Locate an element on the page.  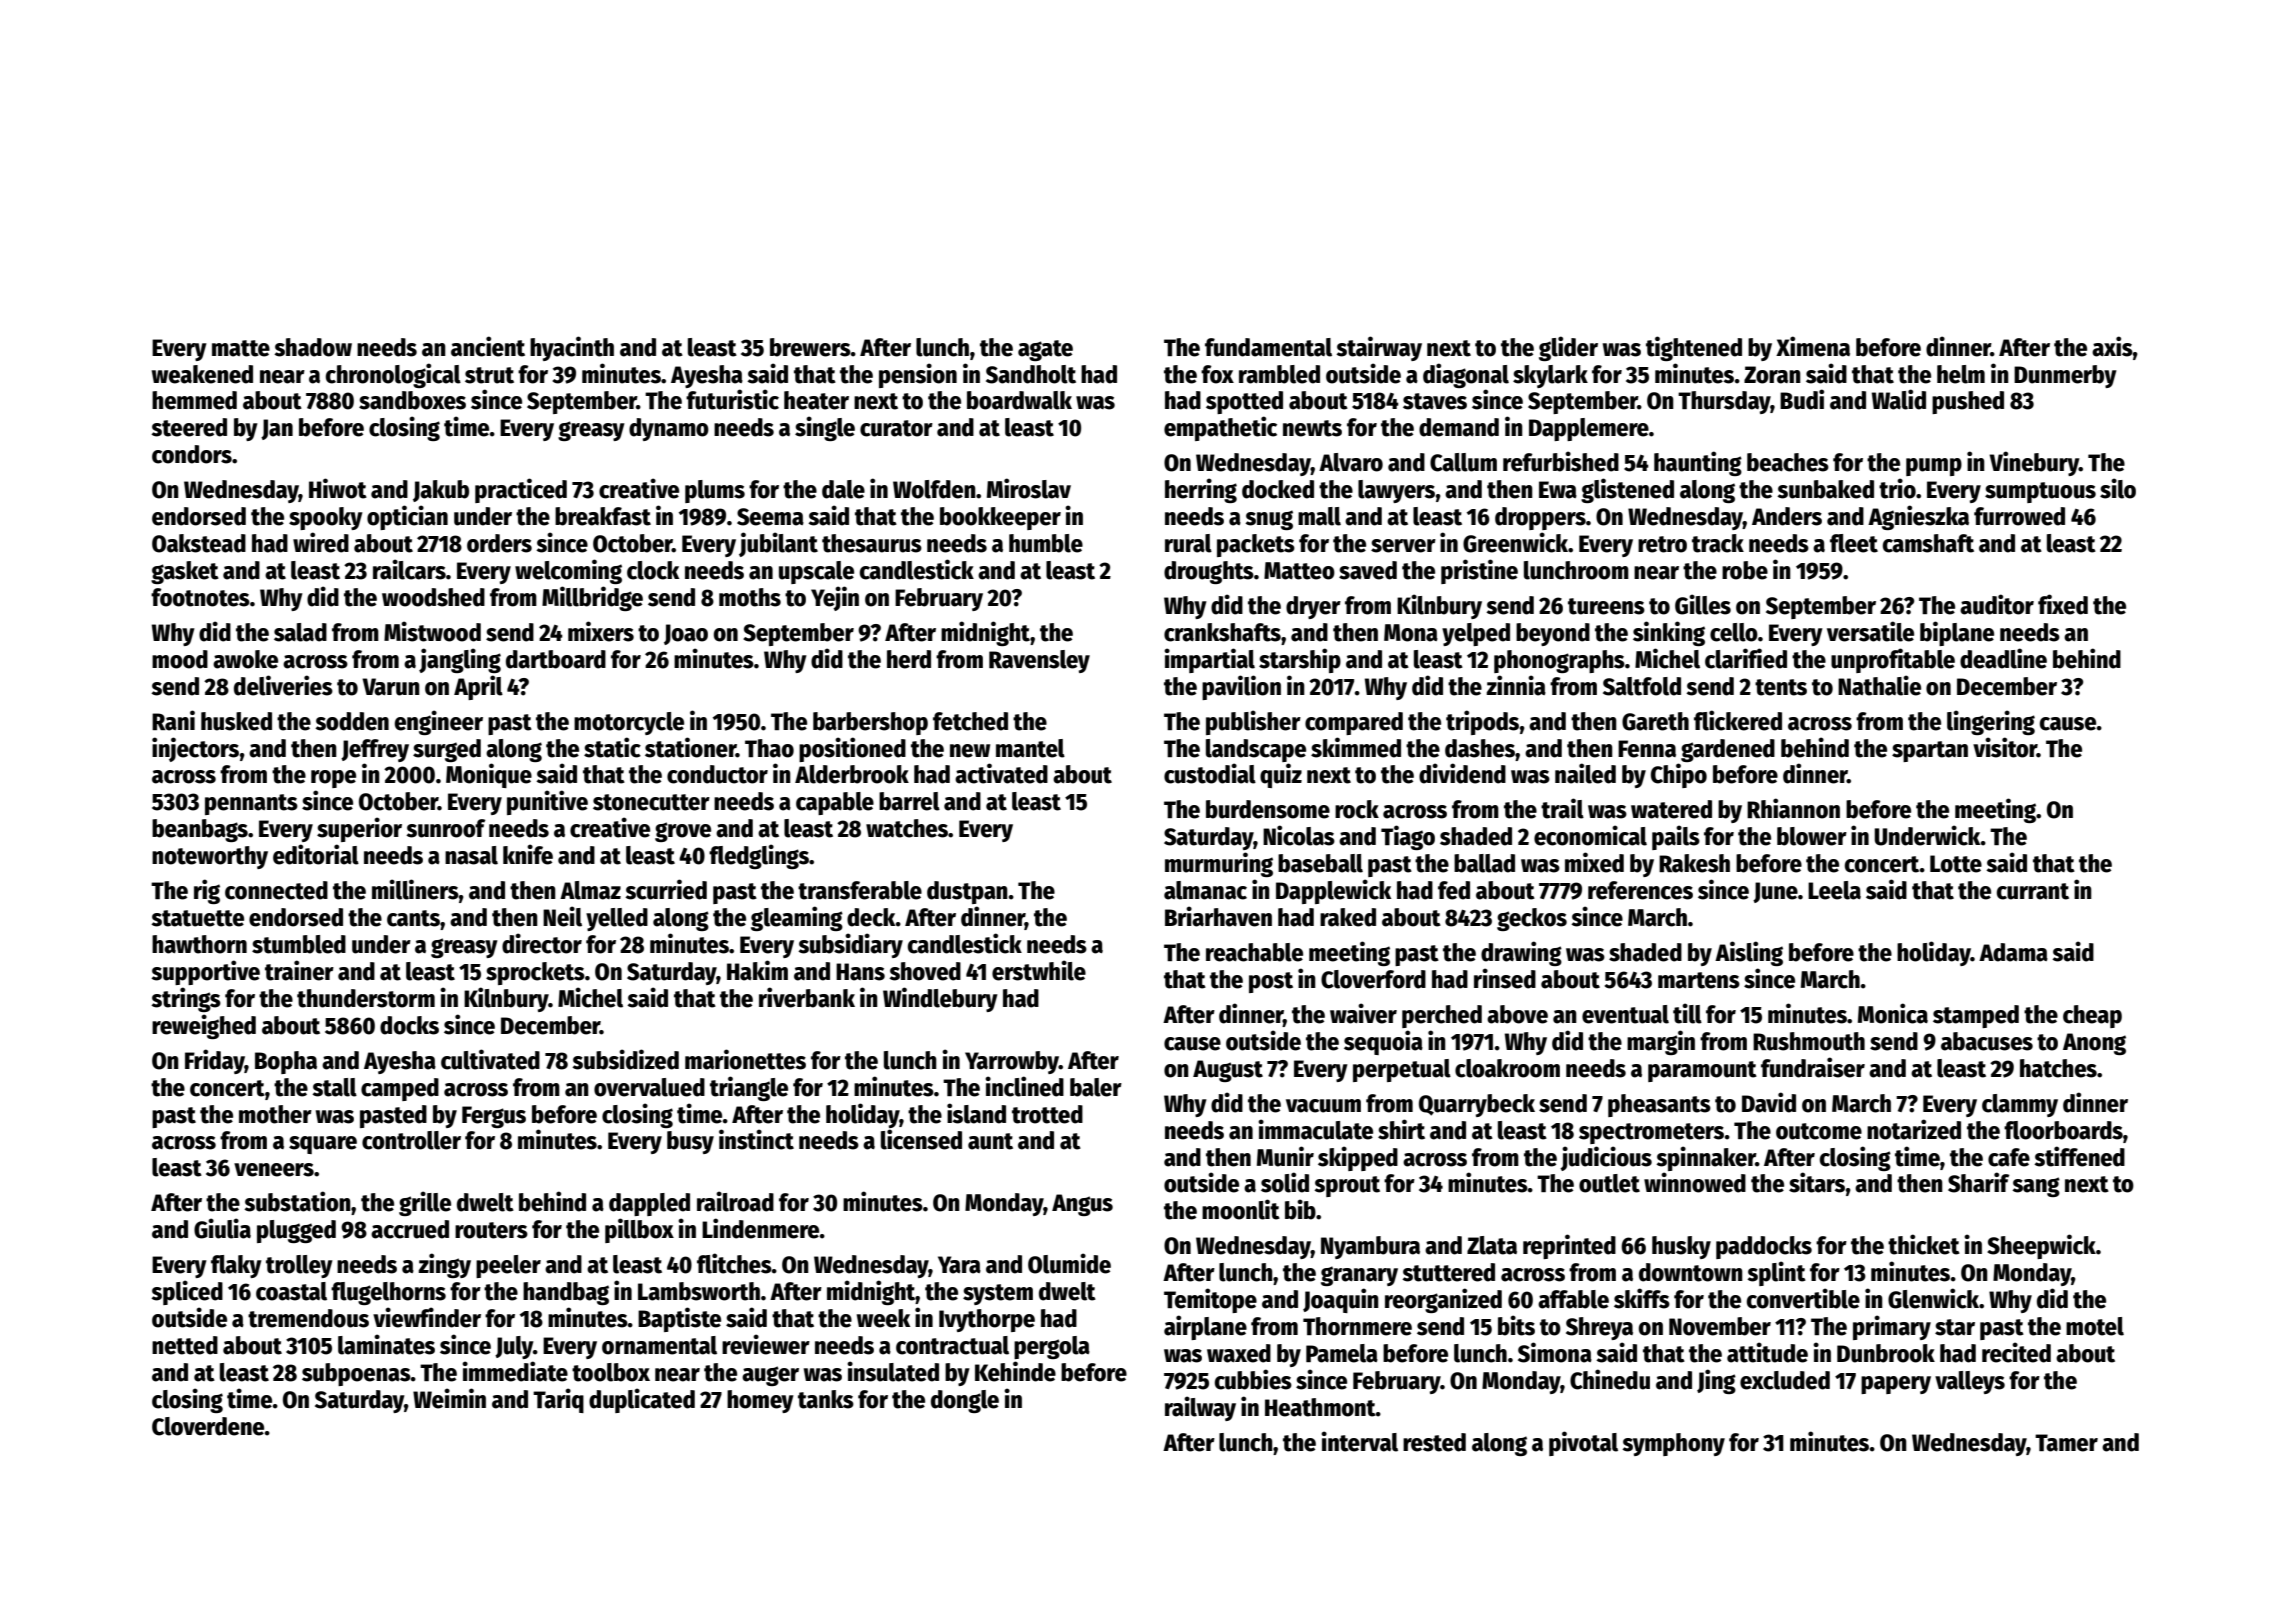
sandboxes is located at coordinates (412, 400).
